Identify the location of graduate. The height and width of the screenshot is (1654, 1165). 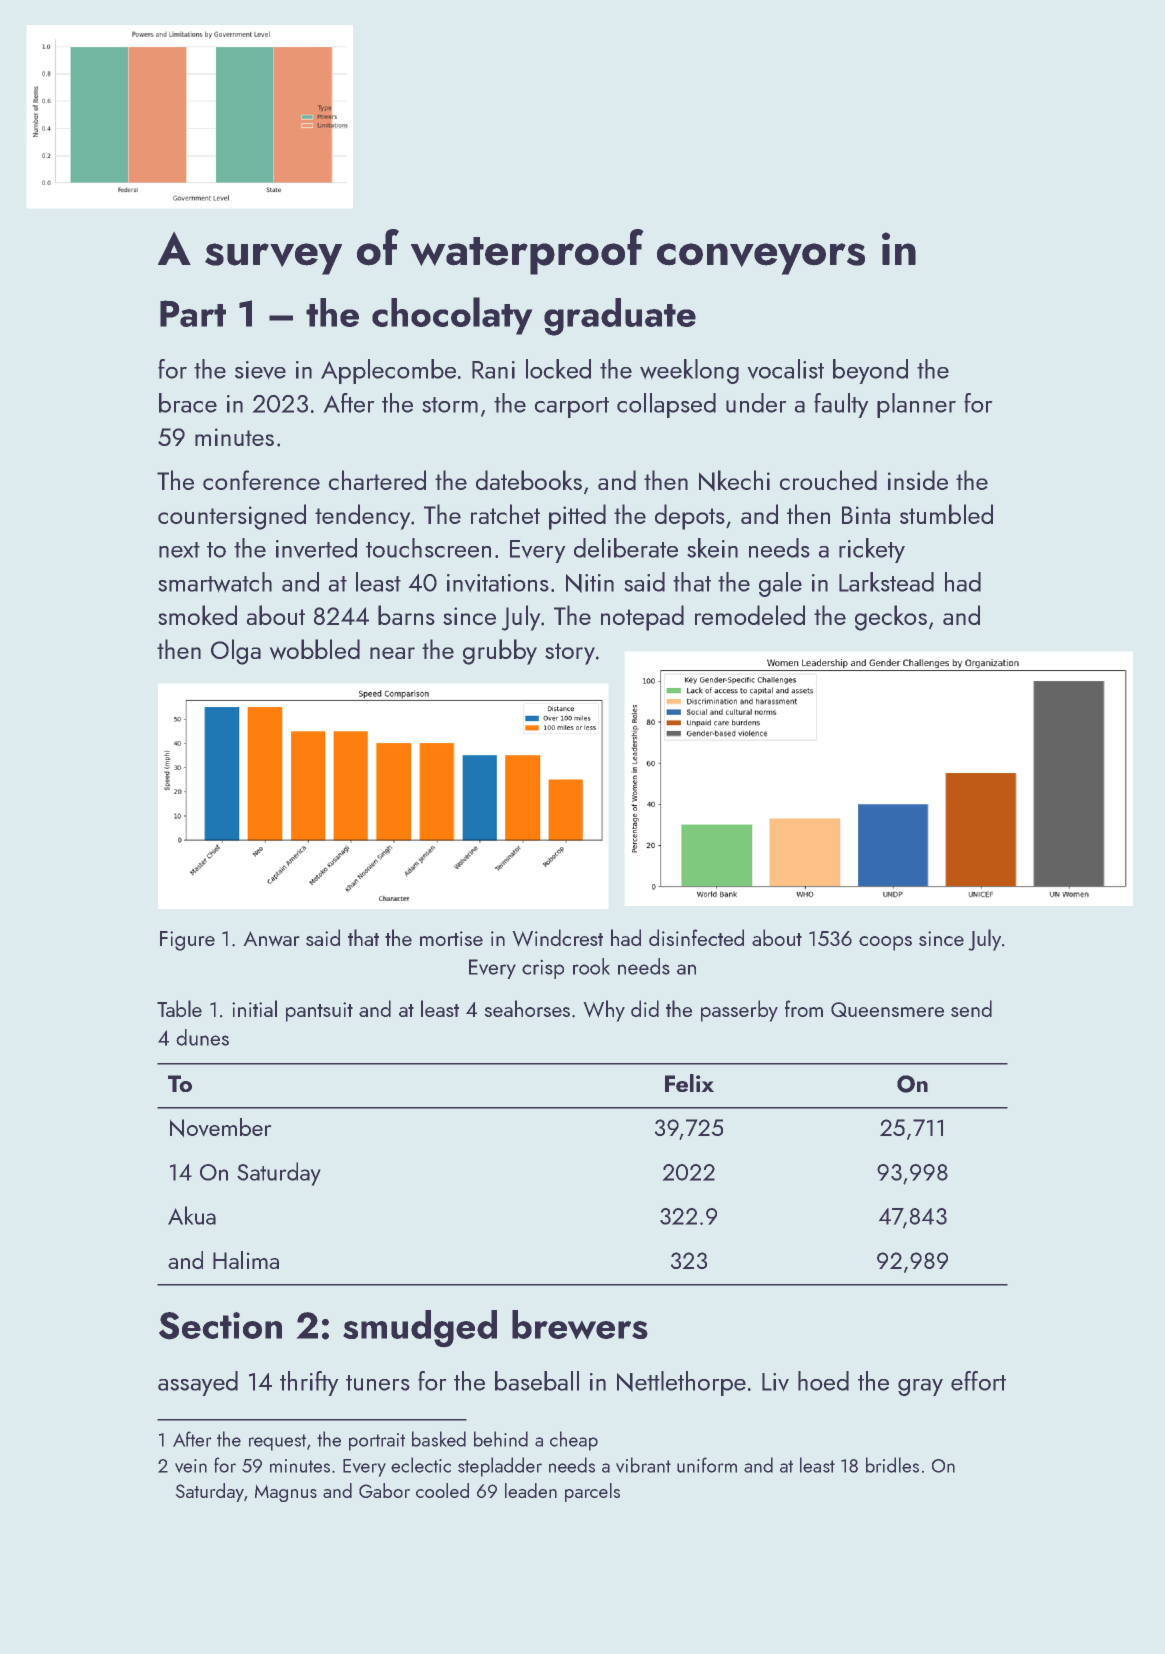
(620, 317).
